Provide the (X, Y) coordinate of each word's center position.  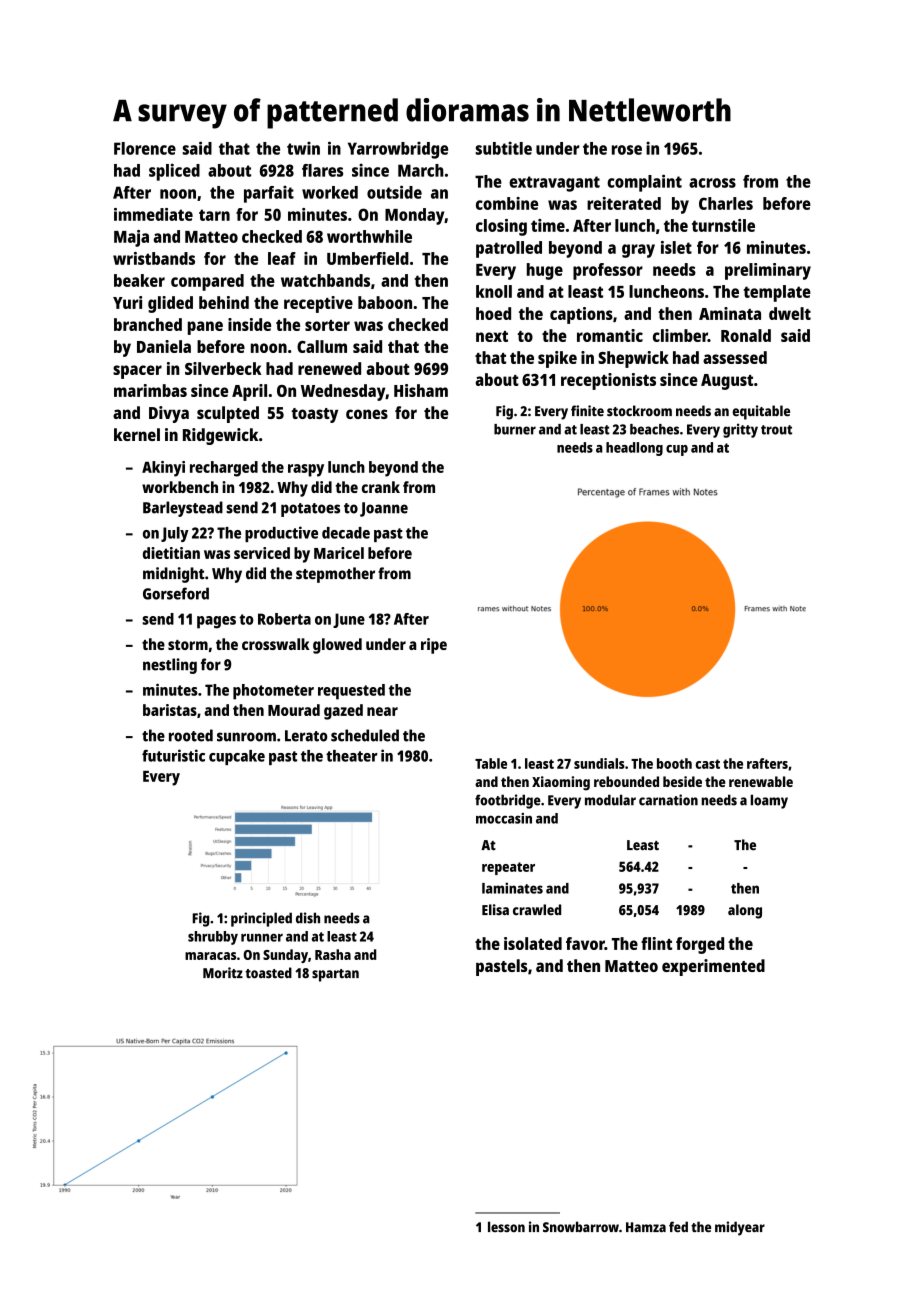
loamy (769, 801)
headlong (634, 449)
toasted (268, 973)
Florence (145, 148)
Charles (726, 203)
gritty (740, 430)
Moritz (223, 972)
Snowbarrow (581, 1226)
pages (216, 622)
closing (501, 227)
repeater (508, 868)
